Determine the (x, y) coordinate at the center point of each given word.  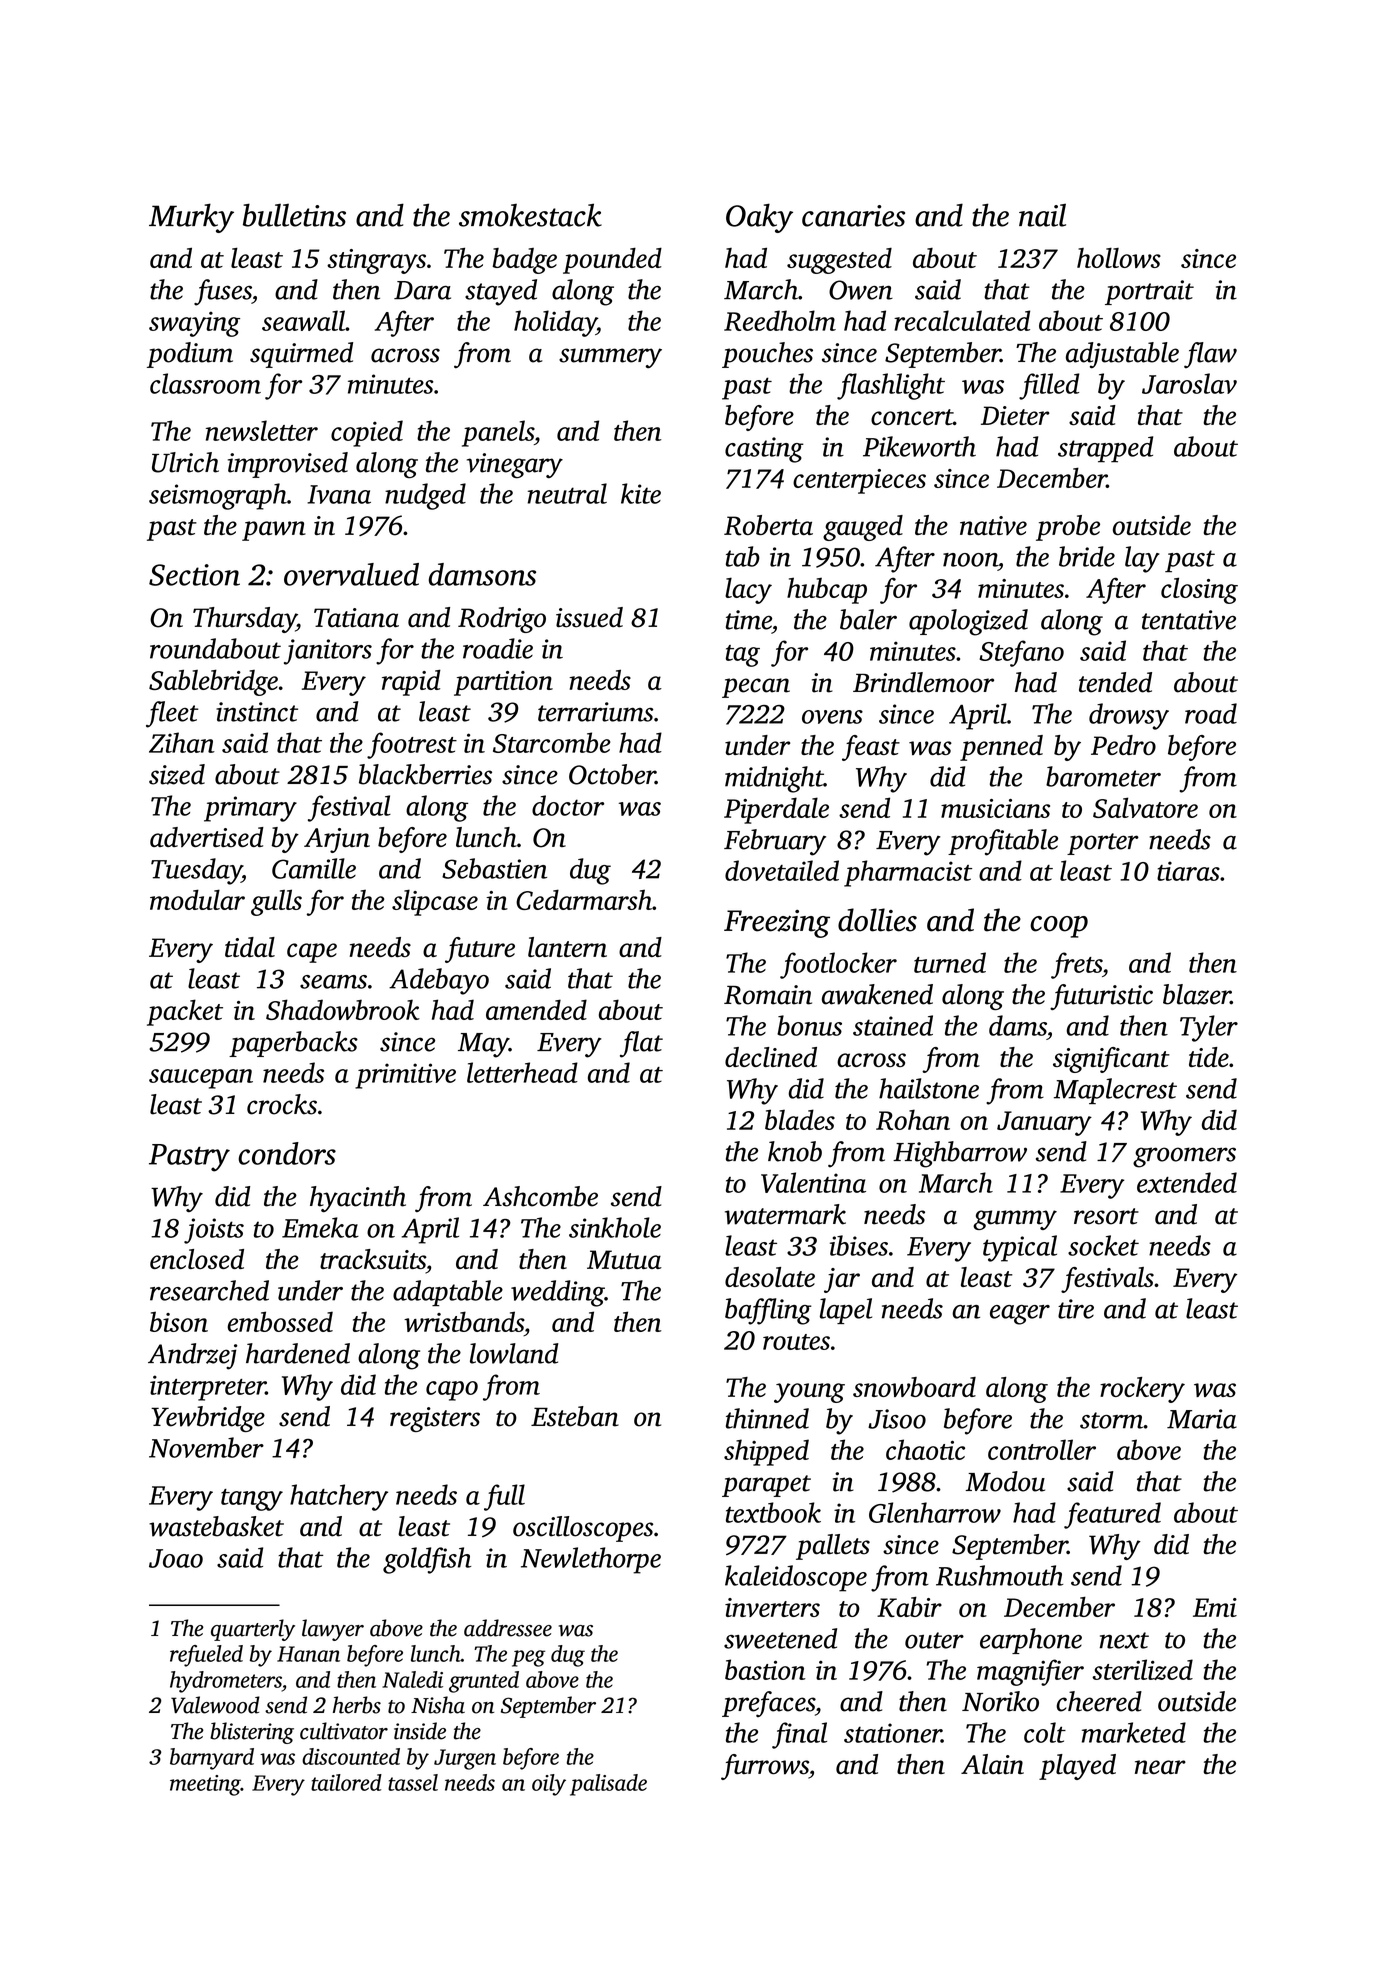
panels (498, 433)
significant (1111, 1060)
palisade (608, 1785)
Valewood (215, 1705)
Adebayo (439, 981)
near (1160, 1767)
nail (1042, 215)
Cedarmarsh (584, 899)
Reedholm (780, 320)
